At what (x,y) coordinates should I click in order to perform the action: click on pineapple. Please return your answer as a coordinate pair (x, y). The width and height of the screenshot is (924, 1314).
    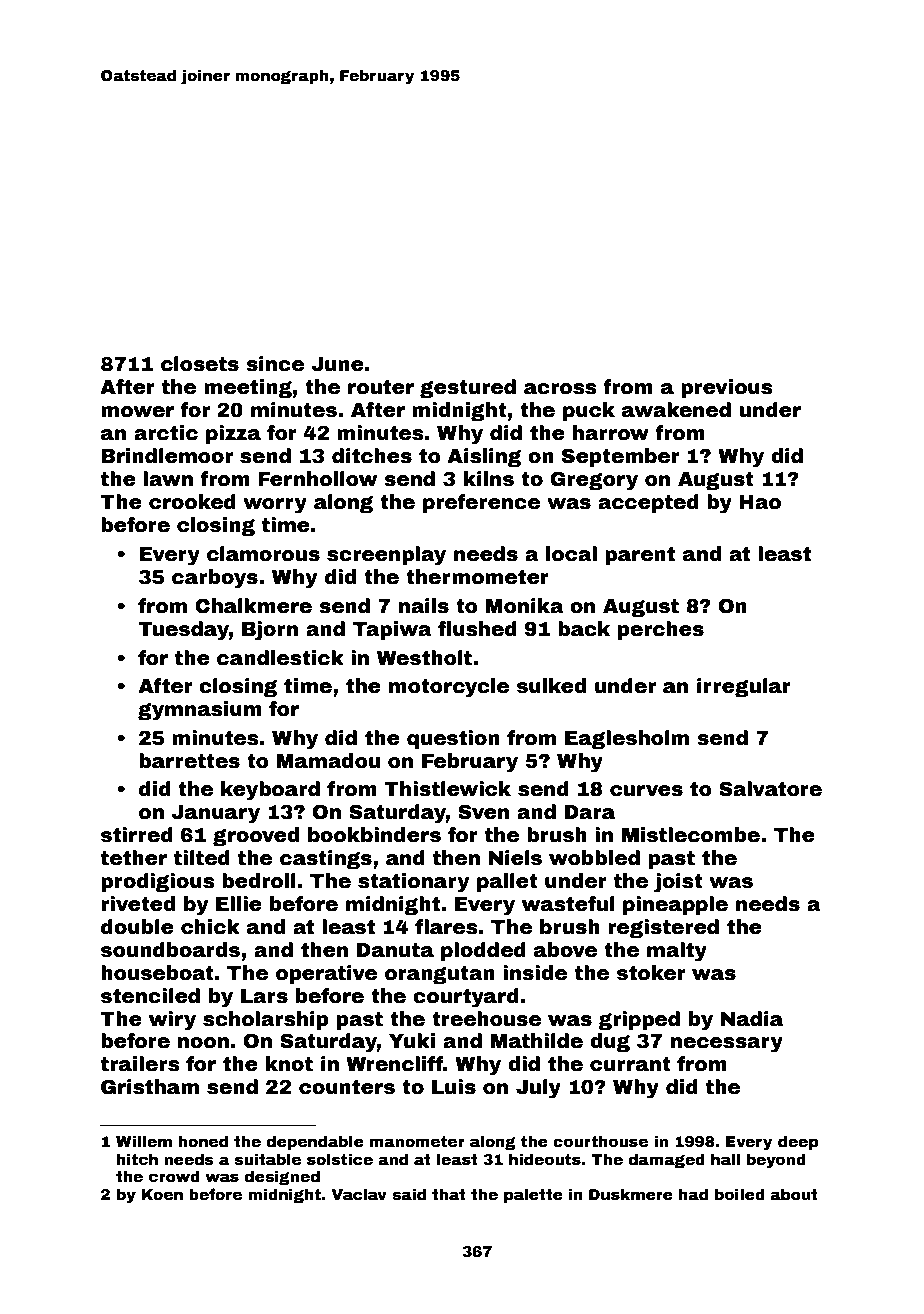
    Looking at the image, I should click on (675, 905).
